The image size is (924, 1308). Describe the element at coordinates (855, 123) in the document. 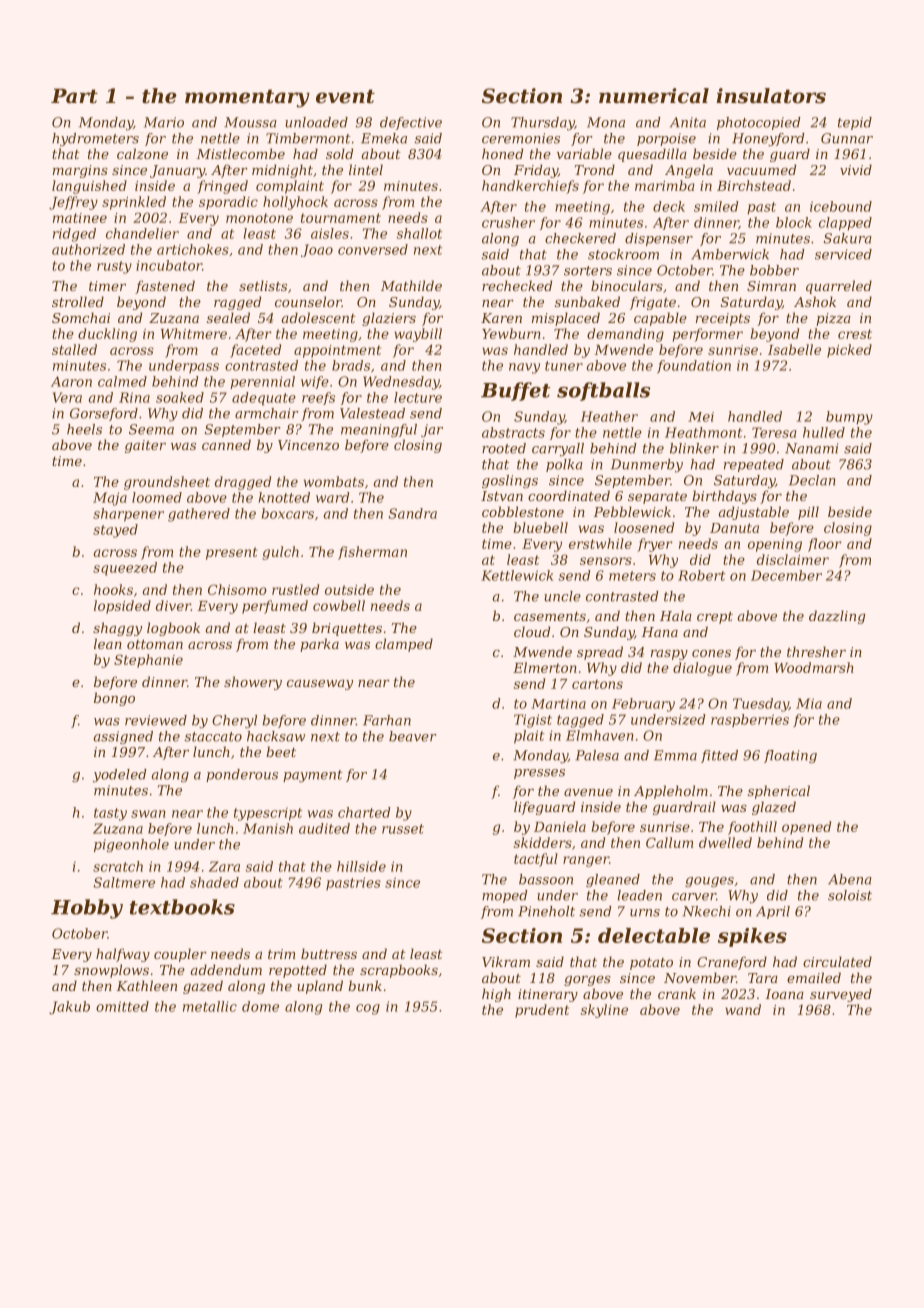

I see `tepid` at that location.
